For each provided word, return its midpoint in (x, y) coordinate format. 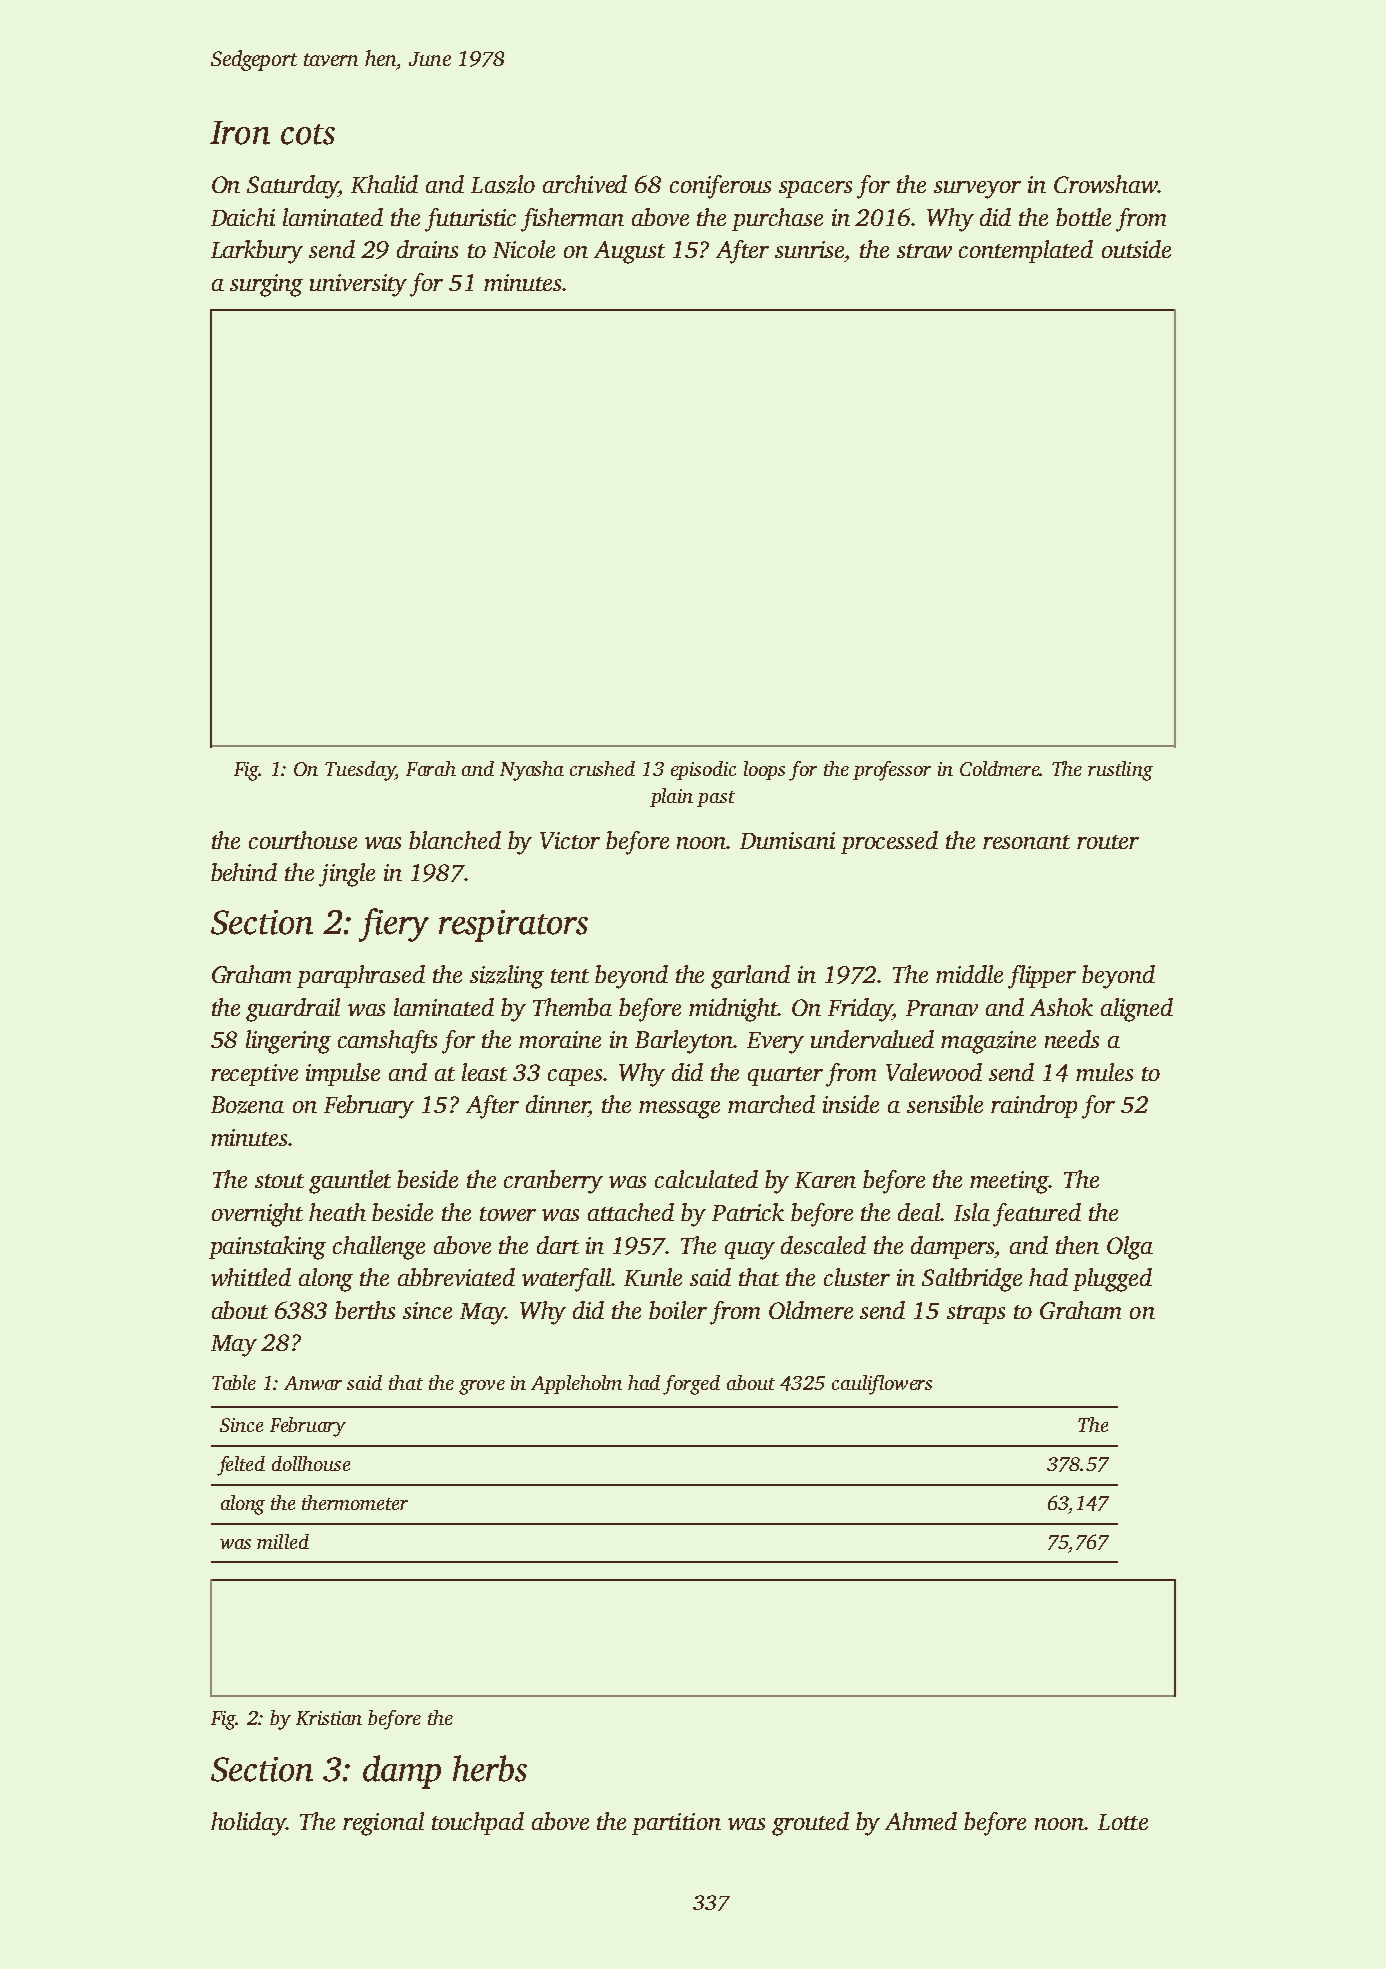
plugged (1112, 1280)
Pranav (942, 1008)
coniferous (720, 187)
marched (771, 1104)
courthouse (303, 840)
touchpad (478, 1823)
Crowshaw (1105, 184)
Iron (240, 133)
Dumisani (787, 840)
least (484, 1072)
